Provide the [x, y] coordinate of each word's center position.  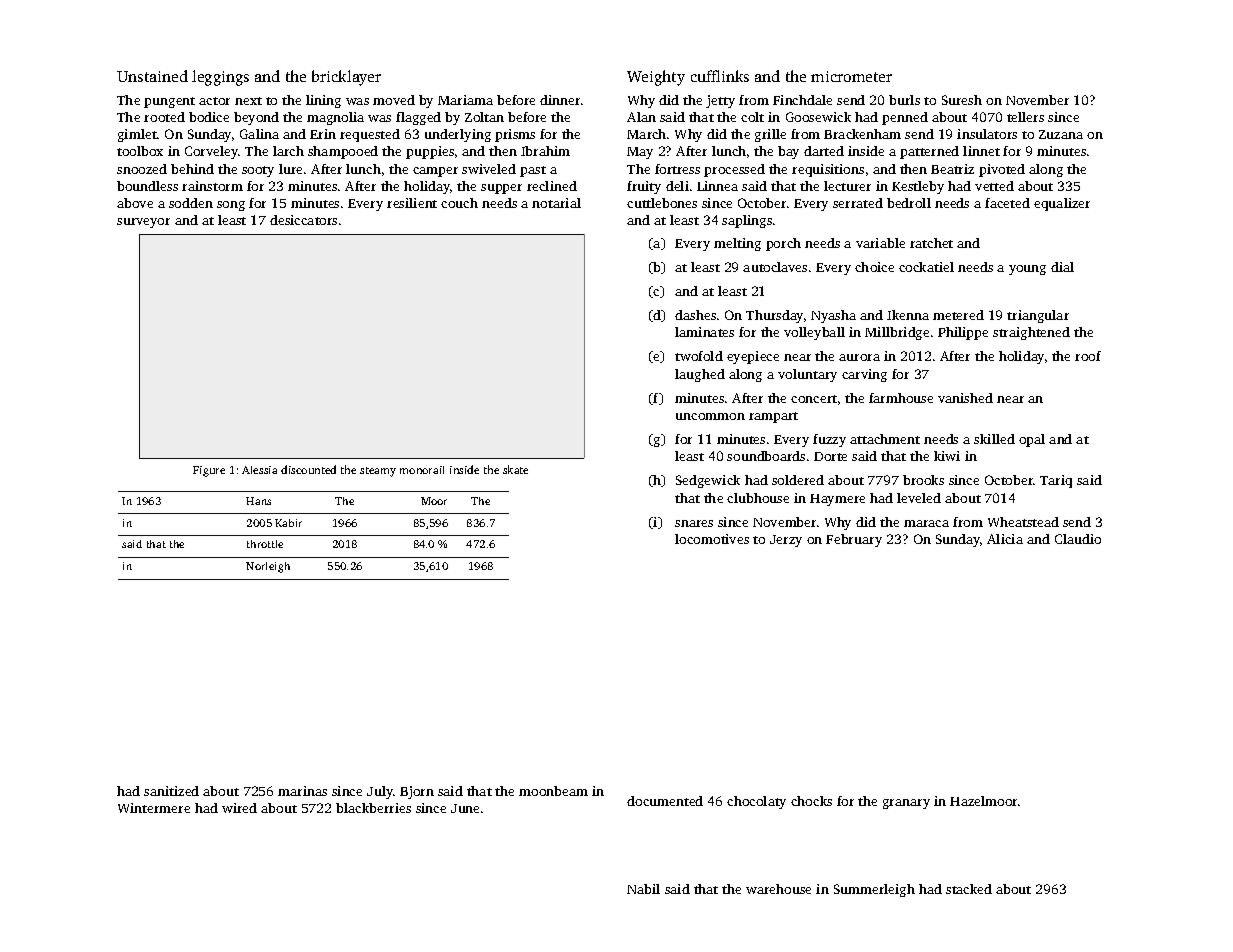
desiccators [303, 220]
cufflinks [720, 76]
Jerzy [786, 541]
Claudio [1078, 539]
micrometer [851, 76]
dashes [695, 315]
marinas [302, 791]
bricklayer [346, 78]
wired [239, 808]
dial [1062, 267]
